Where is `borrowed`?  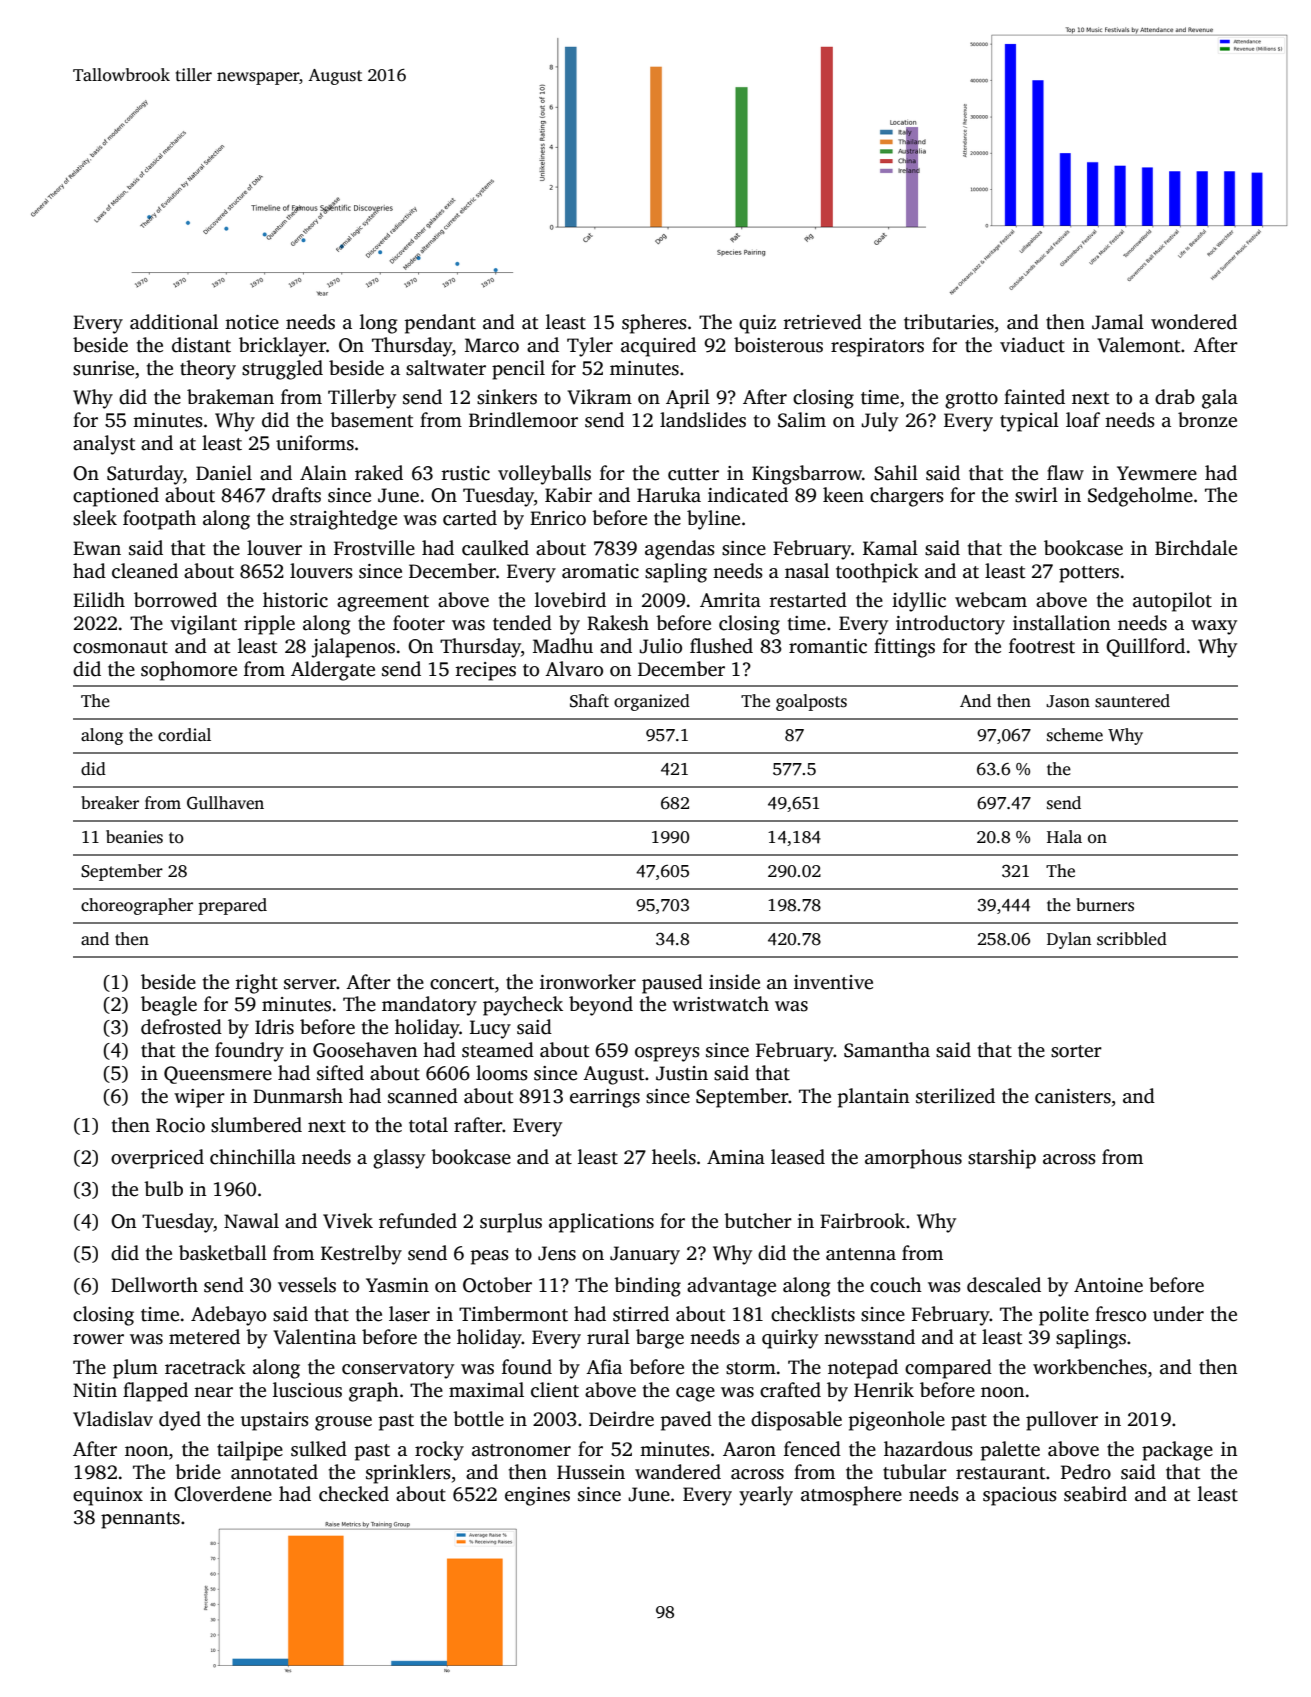 borrowed is located at coordinates (175, 600).
